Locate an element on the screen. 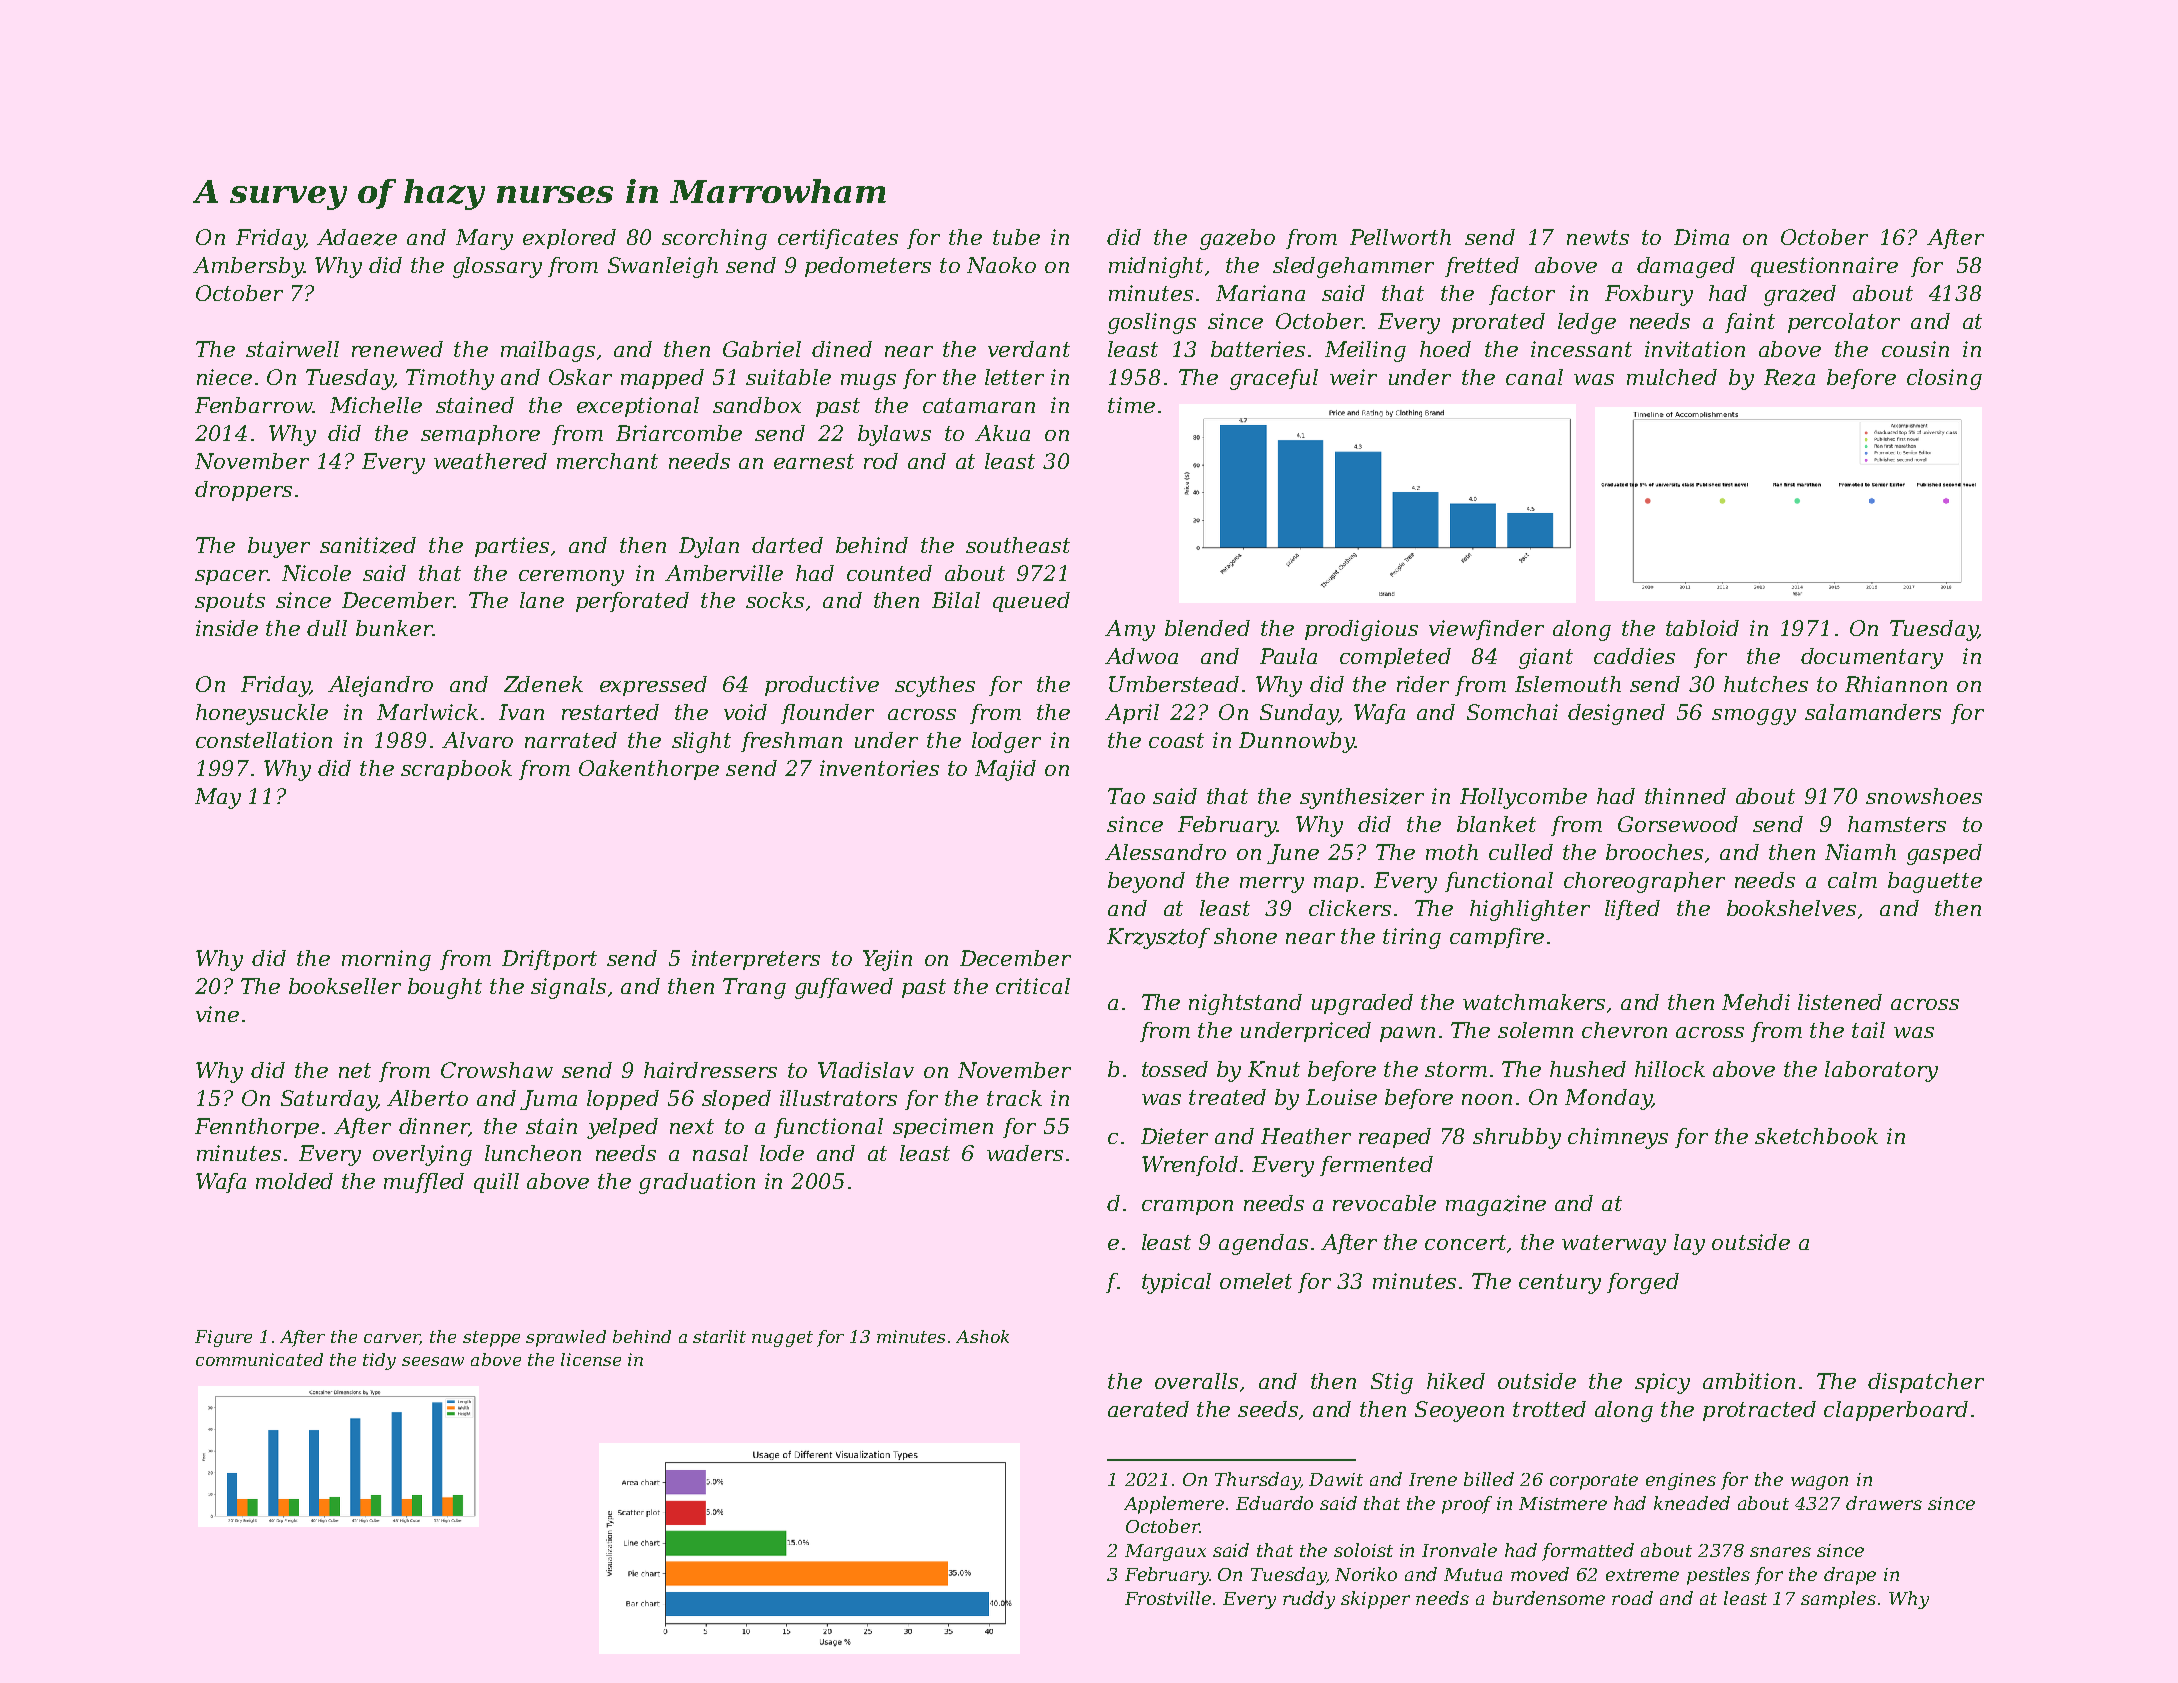  Alberto is located at coordinates (427, 1098).
